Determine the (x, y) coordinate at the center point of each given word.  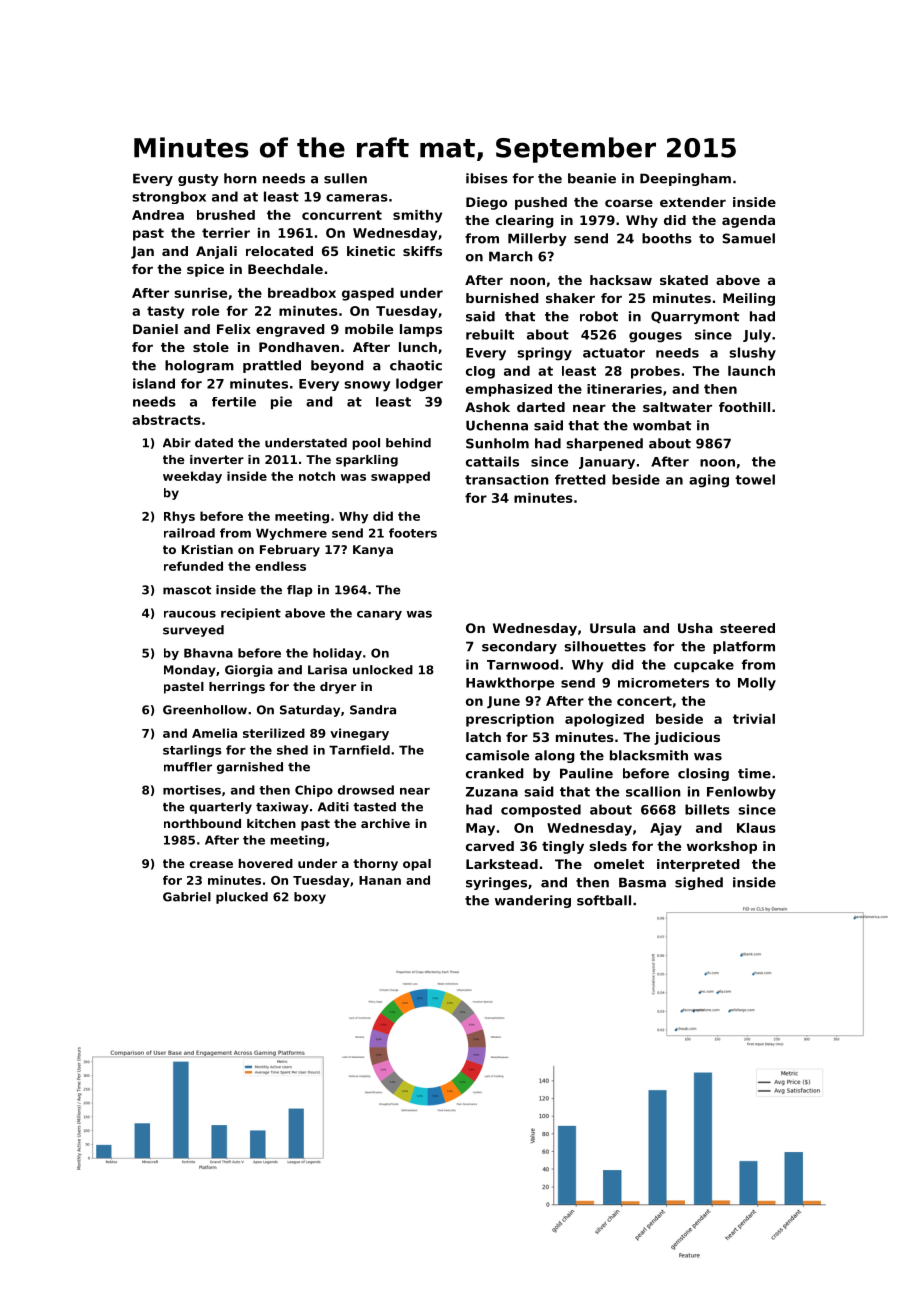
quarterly (221, 808)
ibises (487, 178)
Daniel (155, 329)
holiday (337, 654)
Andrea (158, 215)
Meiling (749, 299)
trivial (754, 719)
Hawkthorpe (510, 683)
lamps (421, 330)
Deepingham (685, 179)
